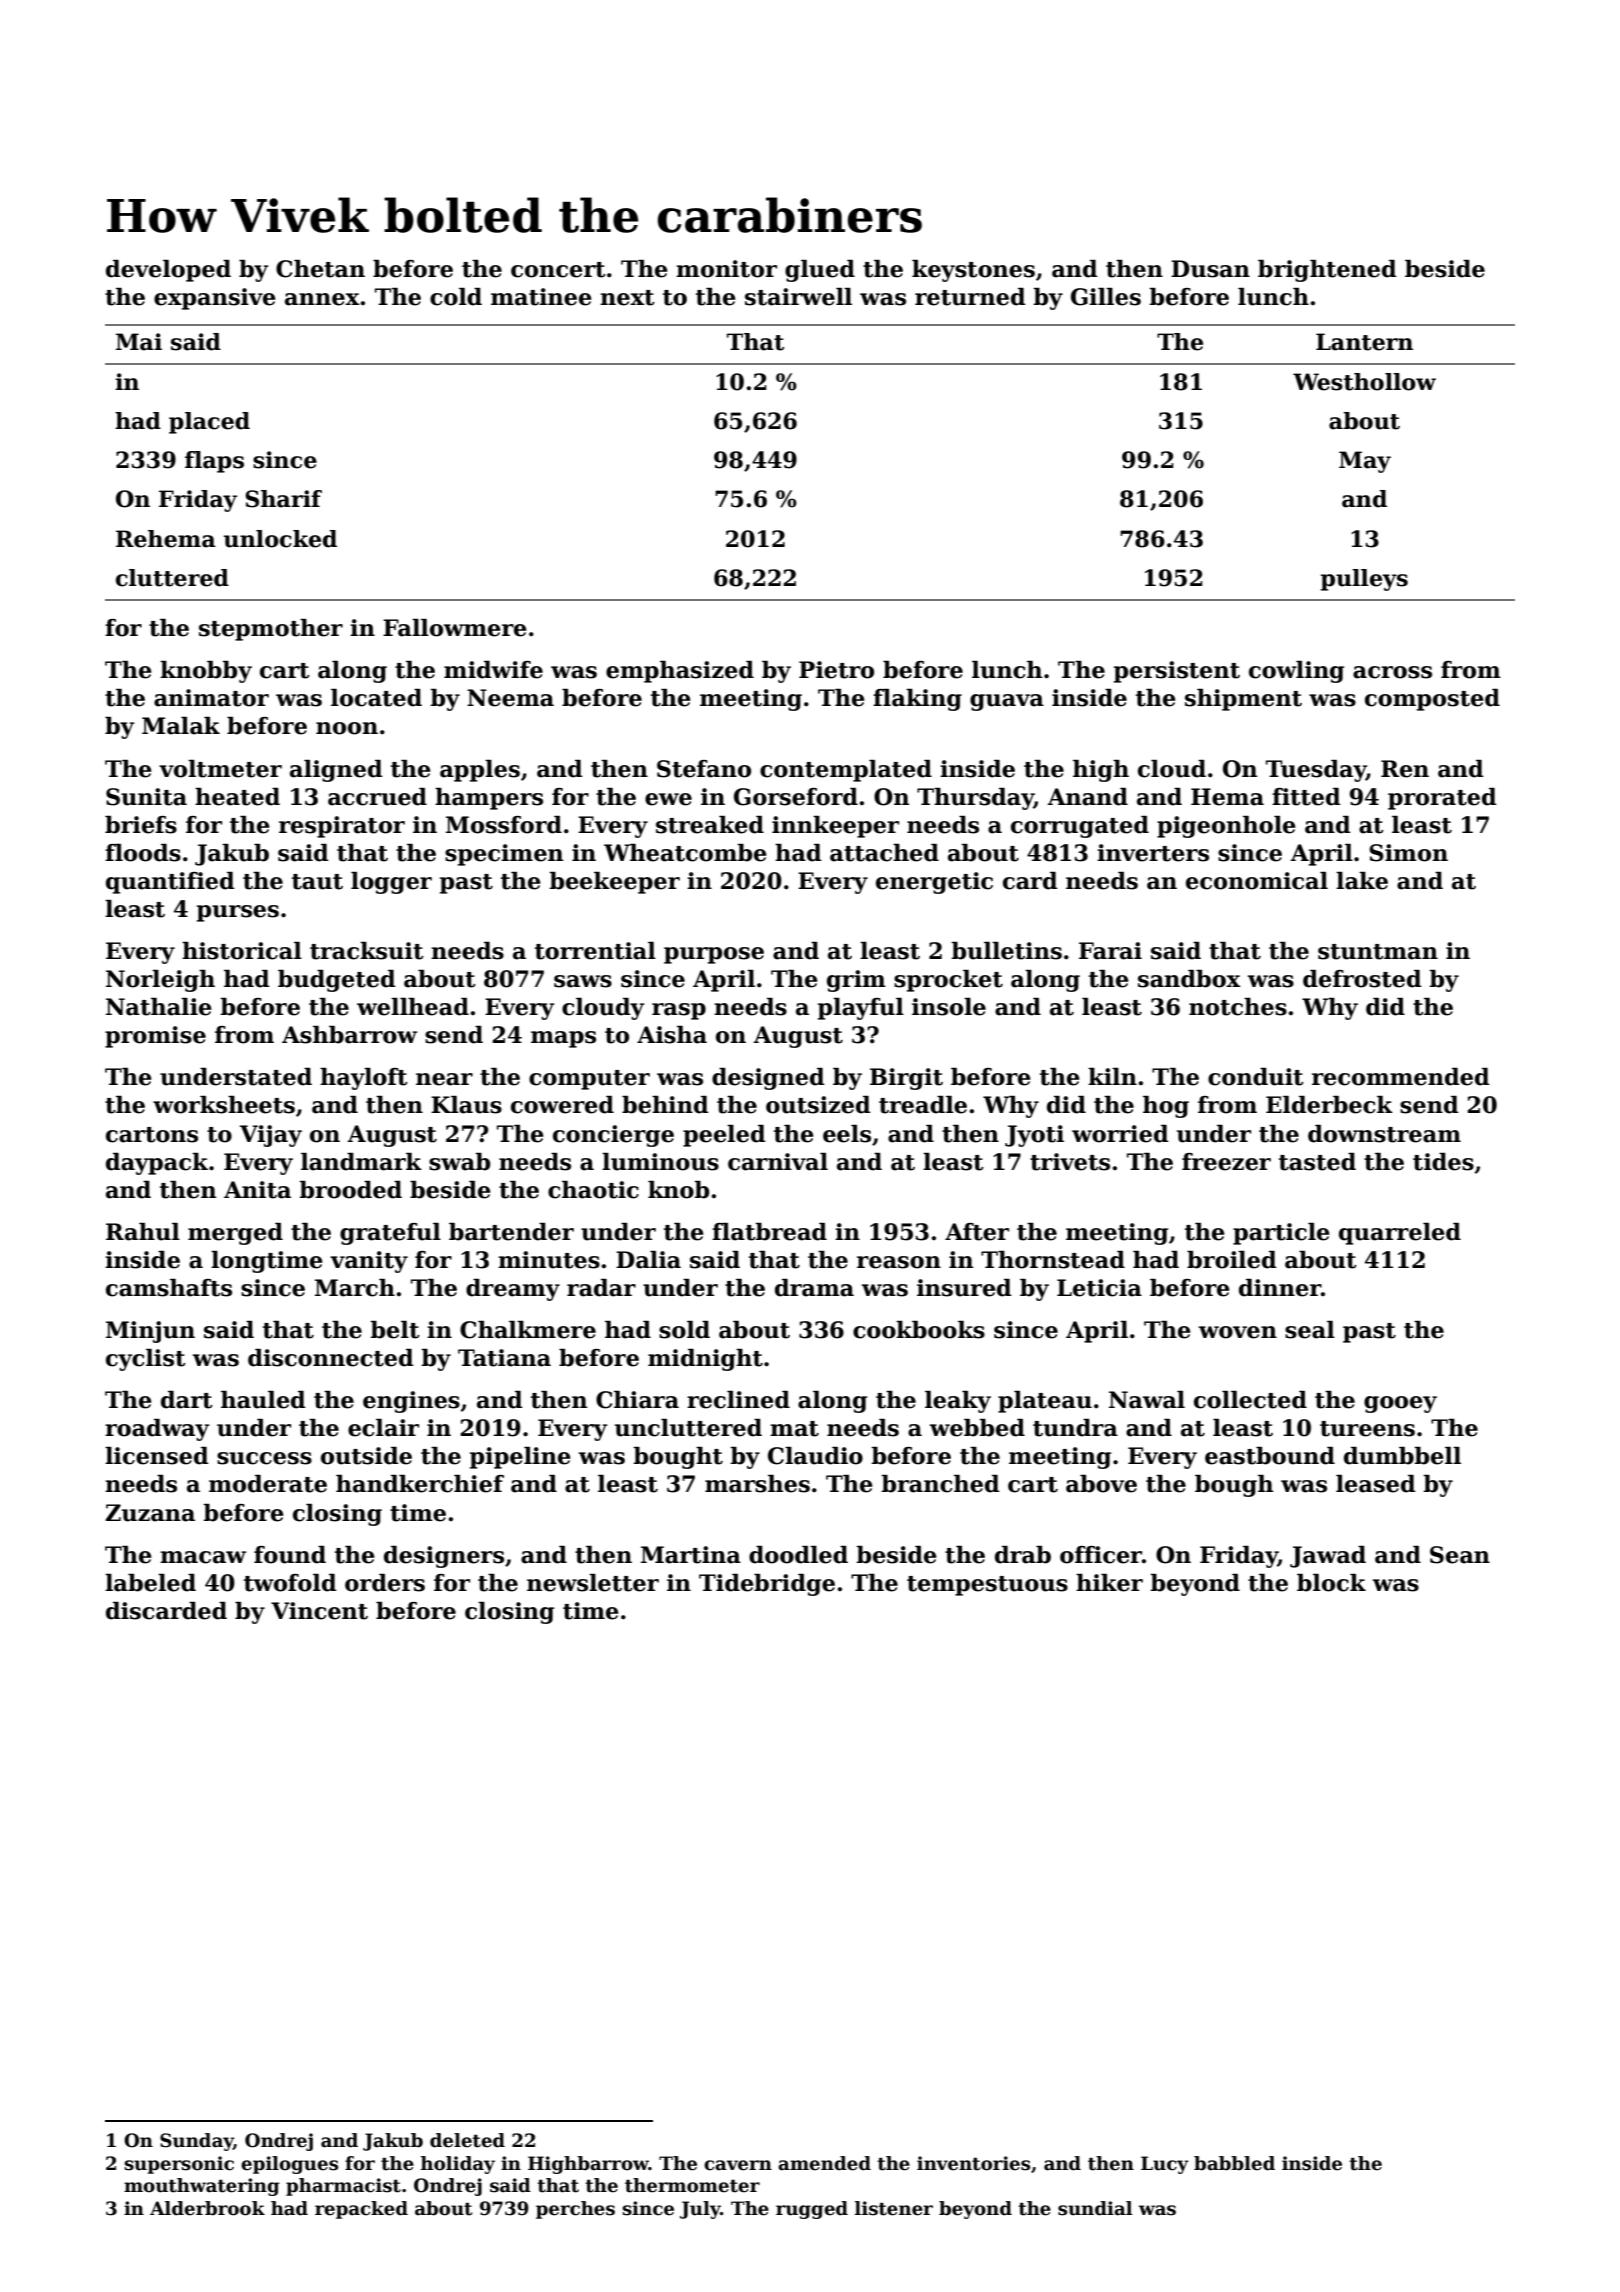 This page has height=2292, width=1620. What do you see at coordinates (627, 298) in the page?
I see `next` at bounding box center [627, 298].
